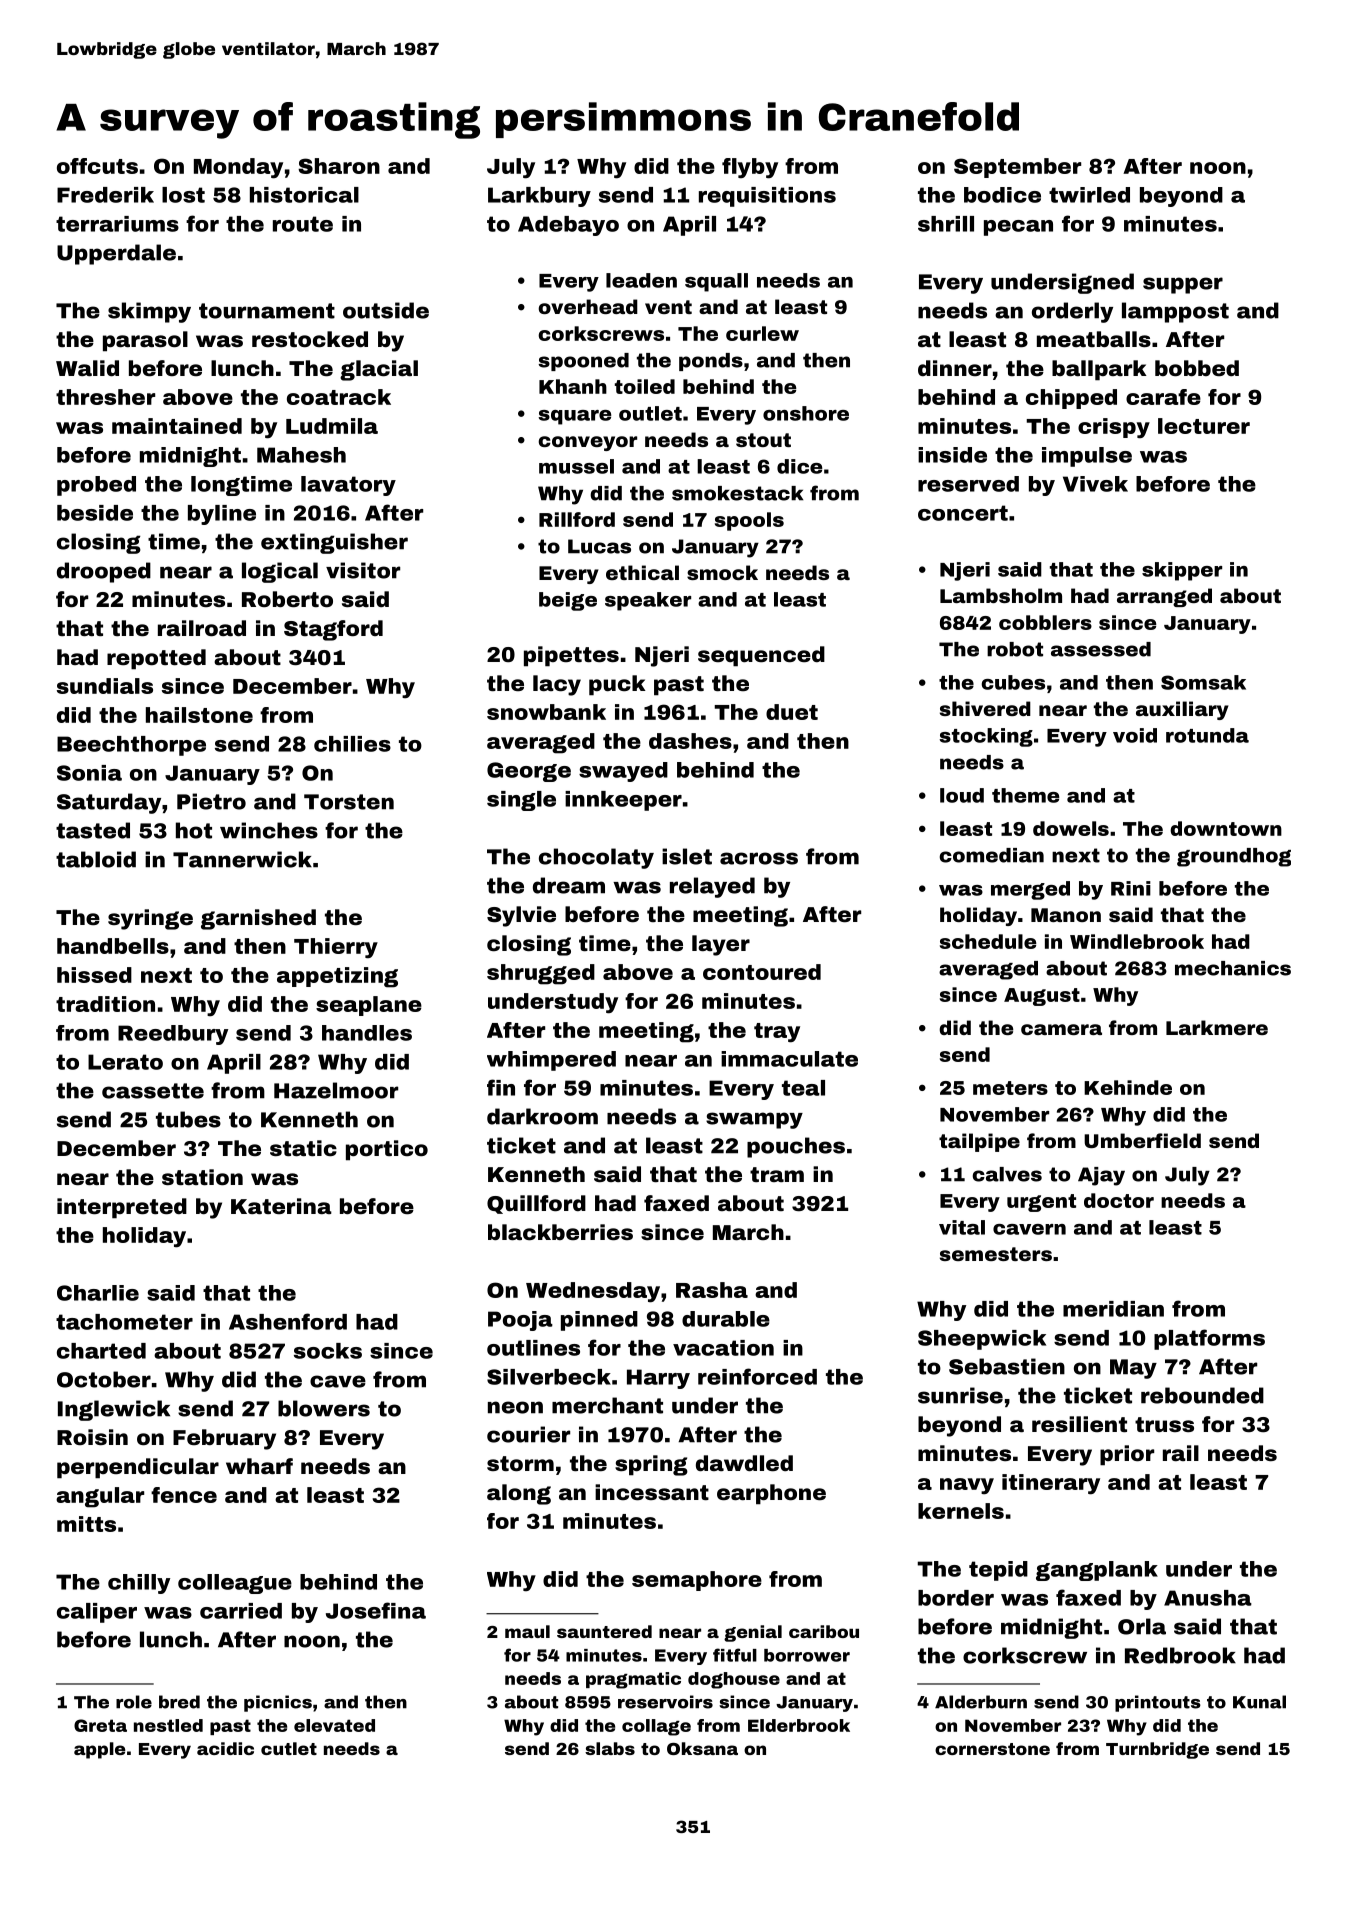 This screenshot has width=1351, height=1911. Describe the element at coordinates (1010, 1088) in the screenshot. I see `meters` at that location.
